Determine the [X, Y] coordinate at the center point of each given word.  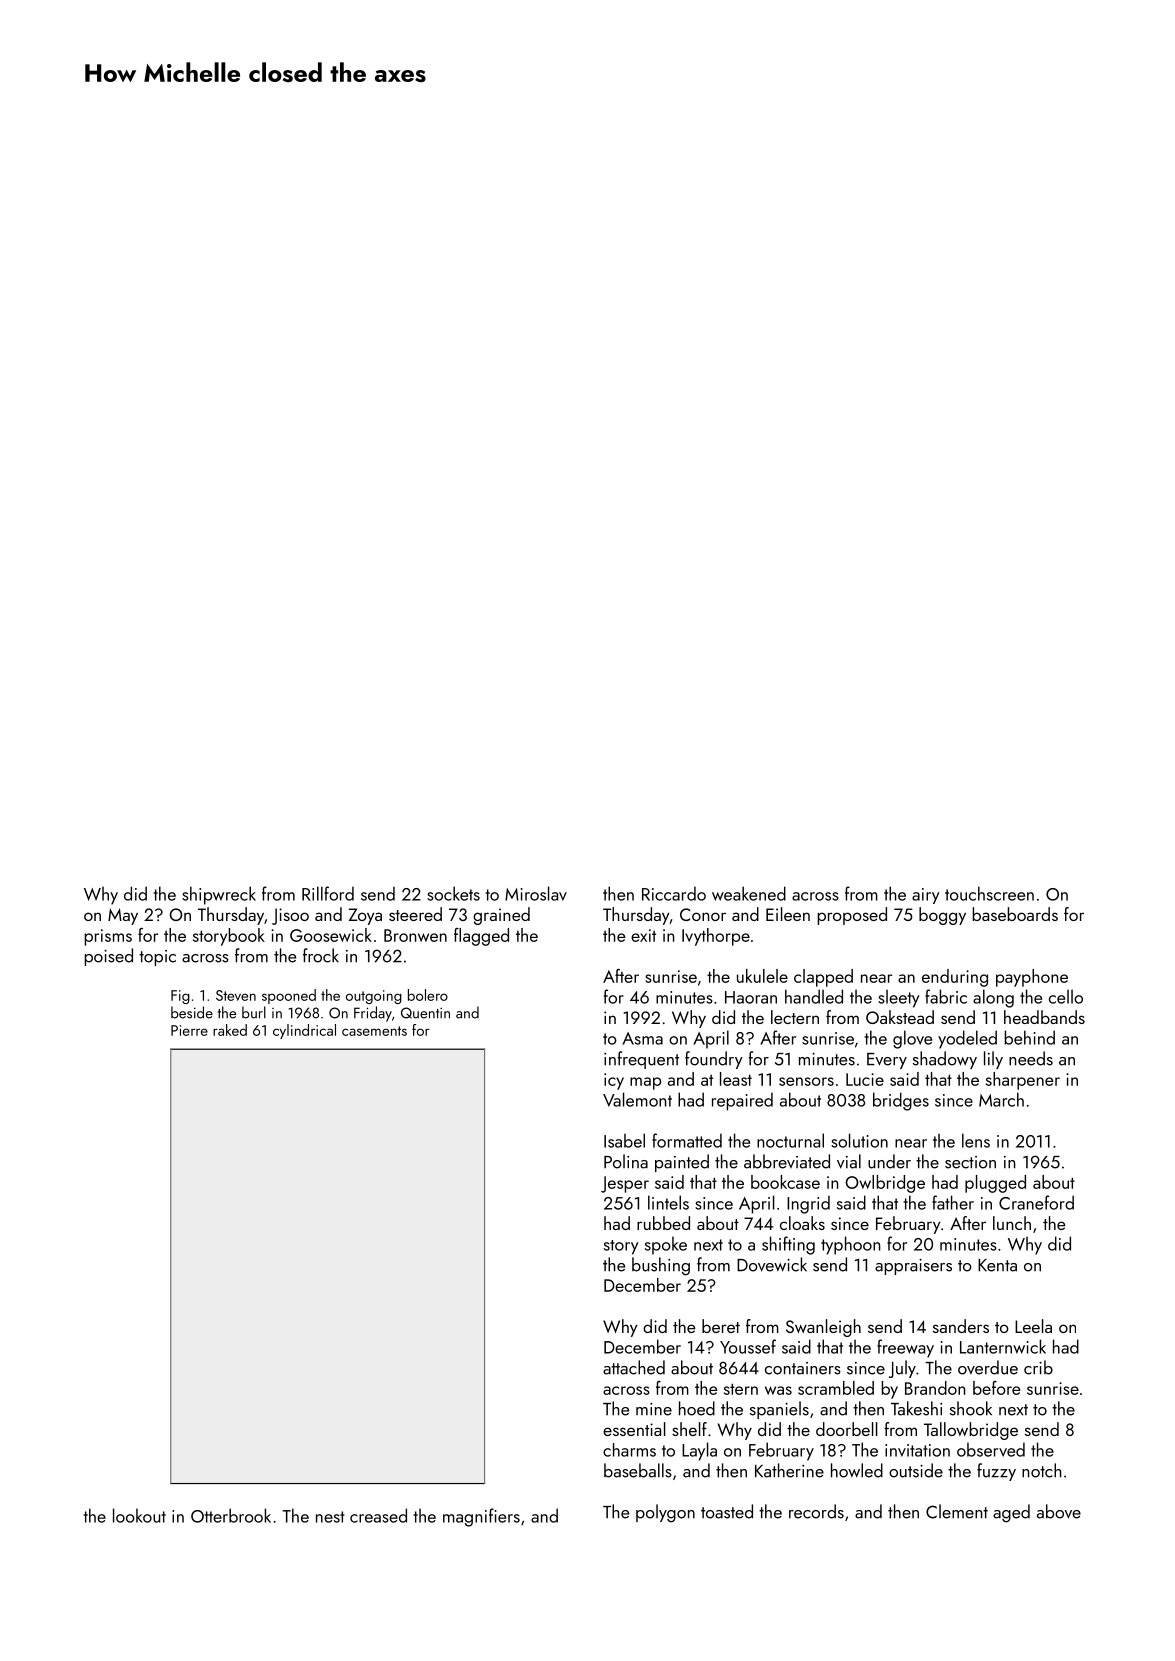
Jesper [625, 1184]
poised [108, 957]
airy [926, 896]
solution [859, 1140]
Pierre [189, 1030]
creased [378, 1515]
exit [643, 935]
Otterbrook [231, 1515]
